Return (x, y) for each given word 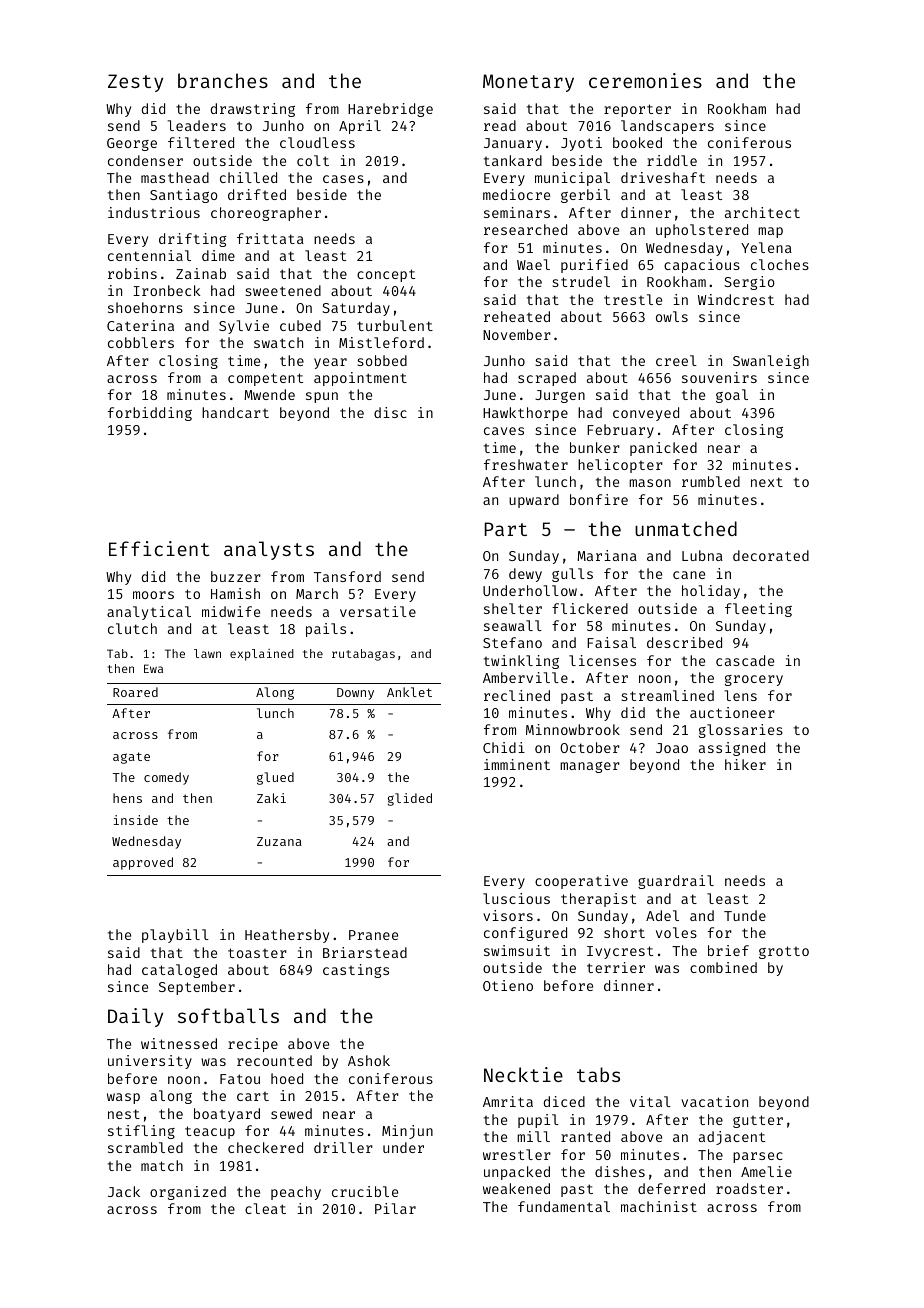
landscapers (667, 127)
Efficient (159, 548)
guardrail (676, 882)
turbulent (395, 325)
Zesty (135, 83)
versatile (378, 611)
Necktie (523, 1074)
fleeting (758, 610)
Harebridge (390, 110)
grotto (784, 952)
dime (218, 255)
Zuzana (279, 841)
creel (676, 360)
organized (188, 1193)
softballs (228, 1015)
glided (410, 799)
